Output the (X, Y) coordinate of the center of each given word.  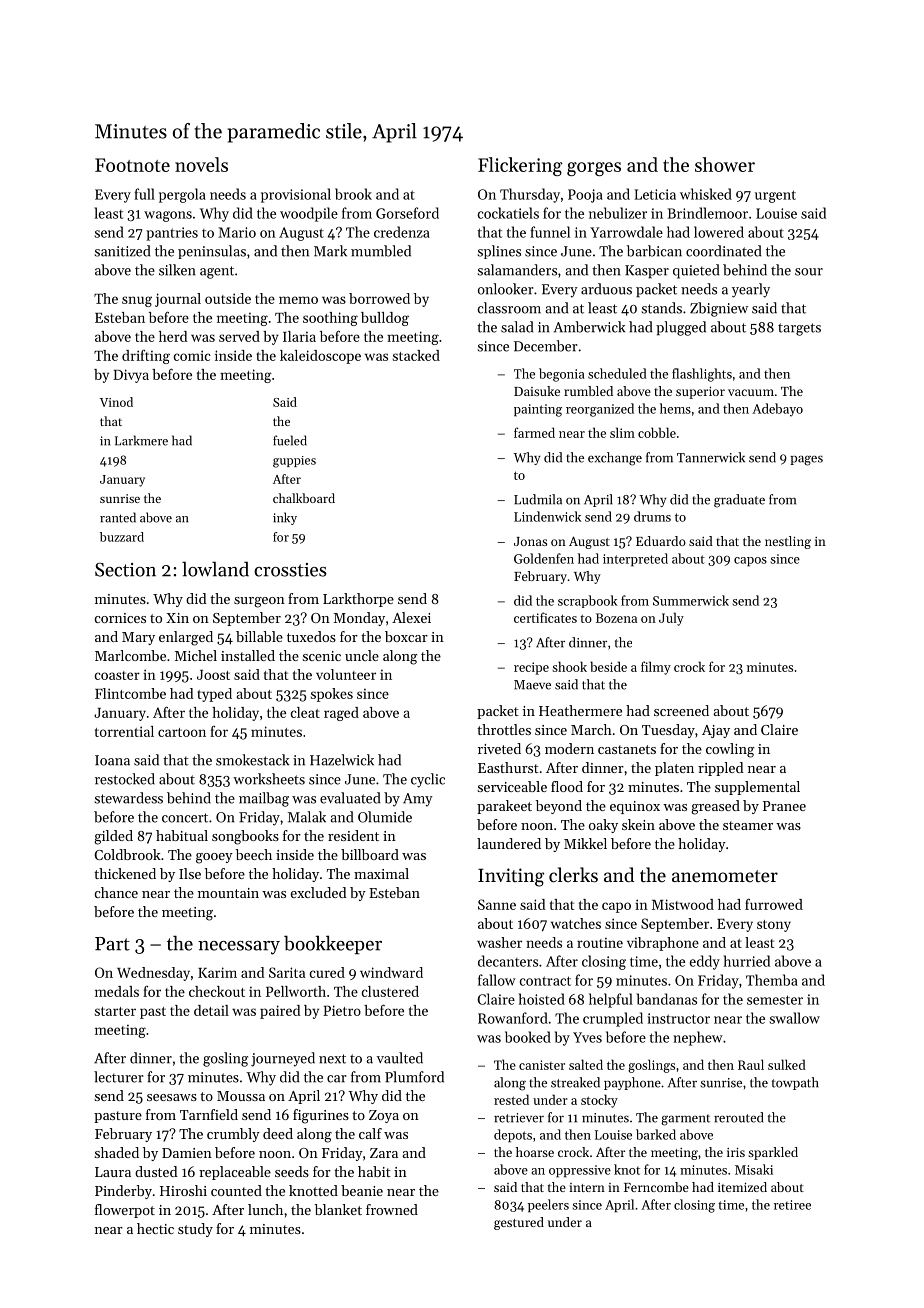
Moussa (241, 1096)
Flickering (520, 166)
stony (774, 926)
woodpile (309, 214)
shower (725, 164)
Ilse (190, 873)
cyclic (428, 780)
